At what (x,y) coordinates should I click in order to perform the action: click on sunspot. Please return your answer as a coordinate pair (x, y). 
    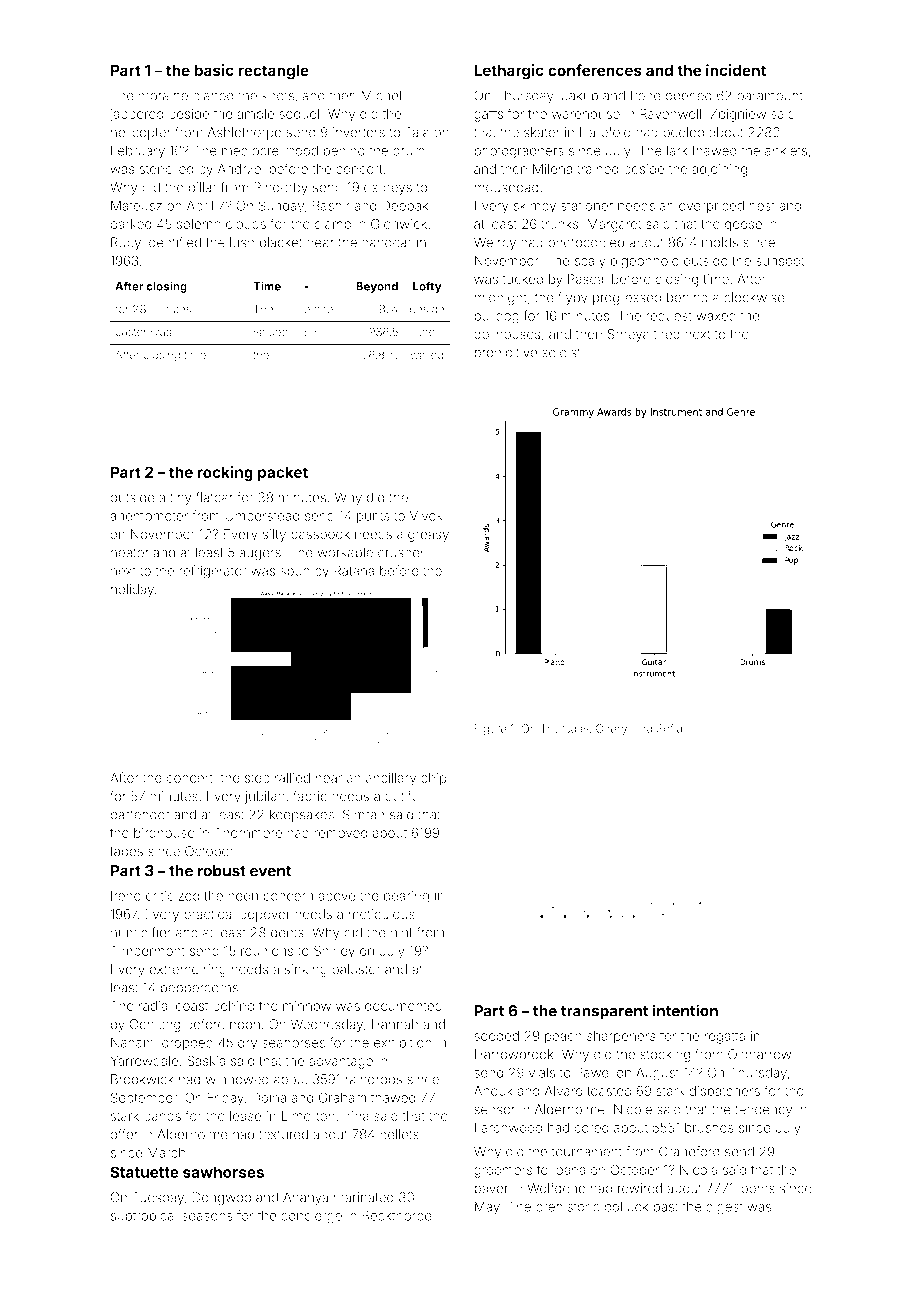
    Looking at the image, I should click on (780, 262).
